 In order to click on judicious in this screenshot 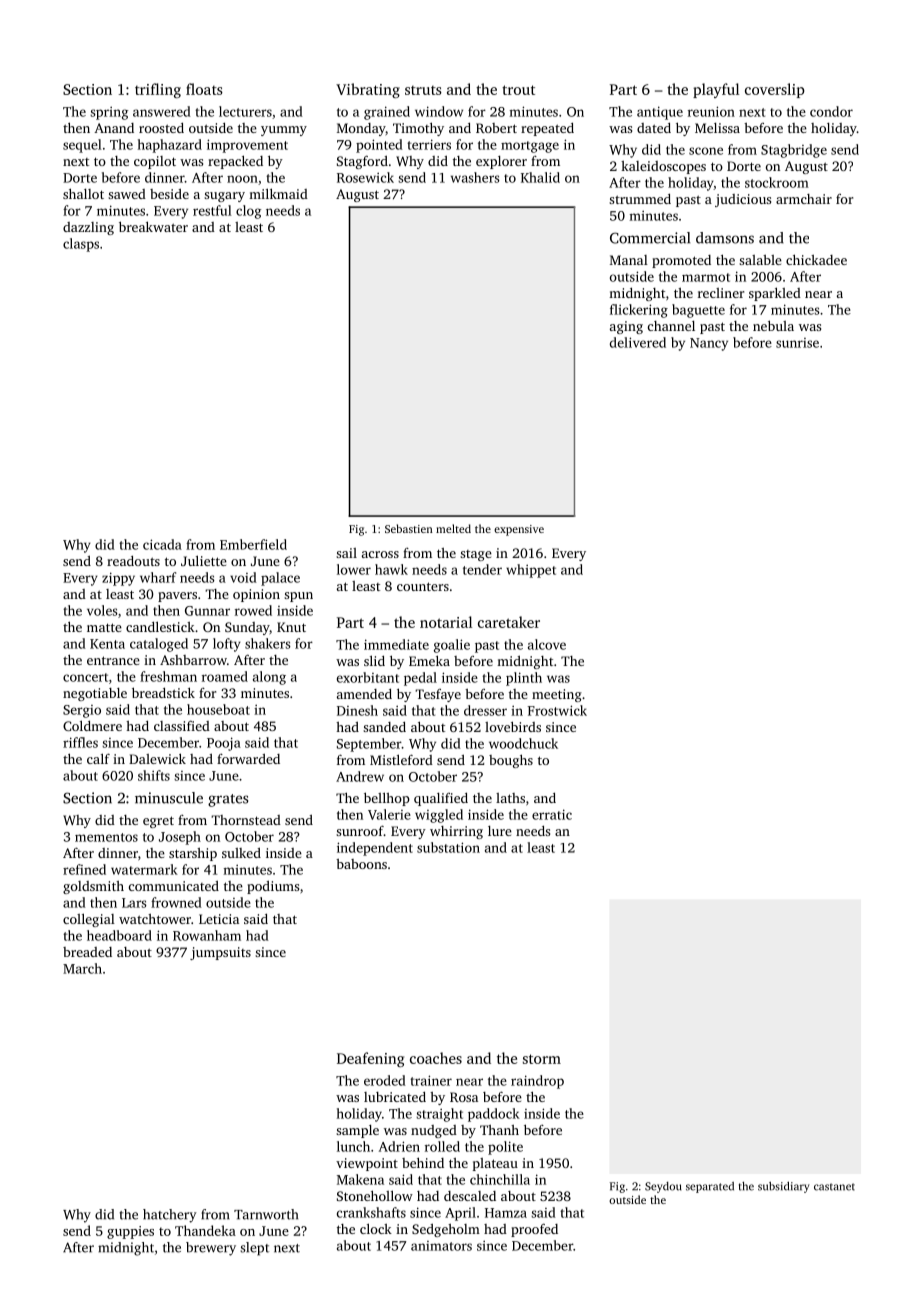, I will do `click(743, 200)`.
